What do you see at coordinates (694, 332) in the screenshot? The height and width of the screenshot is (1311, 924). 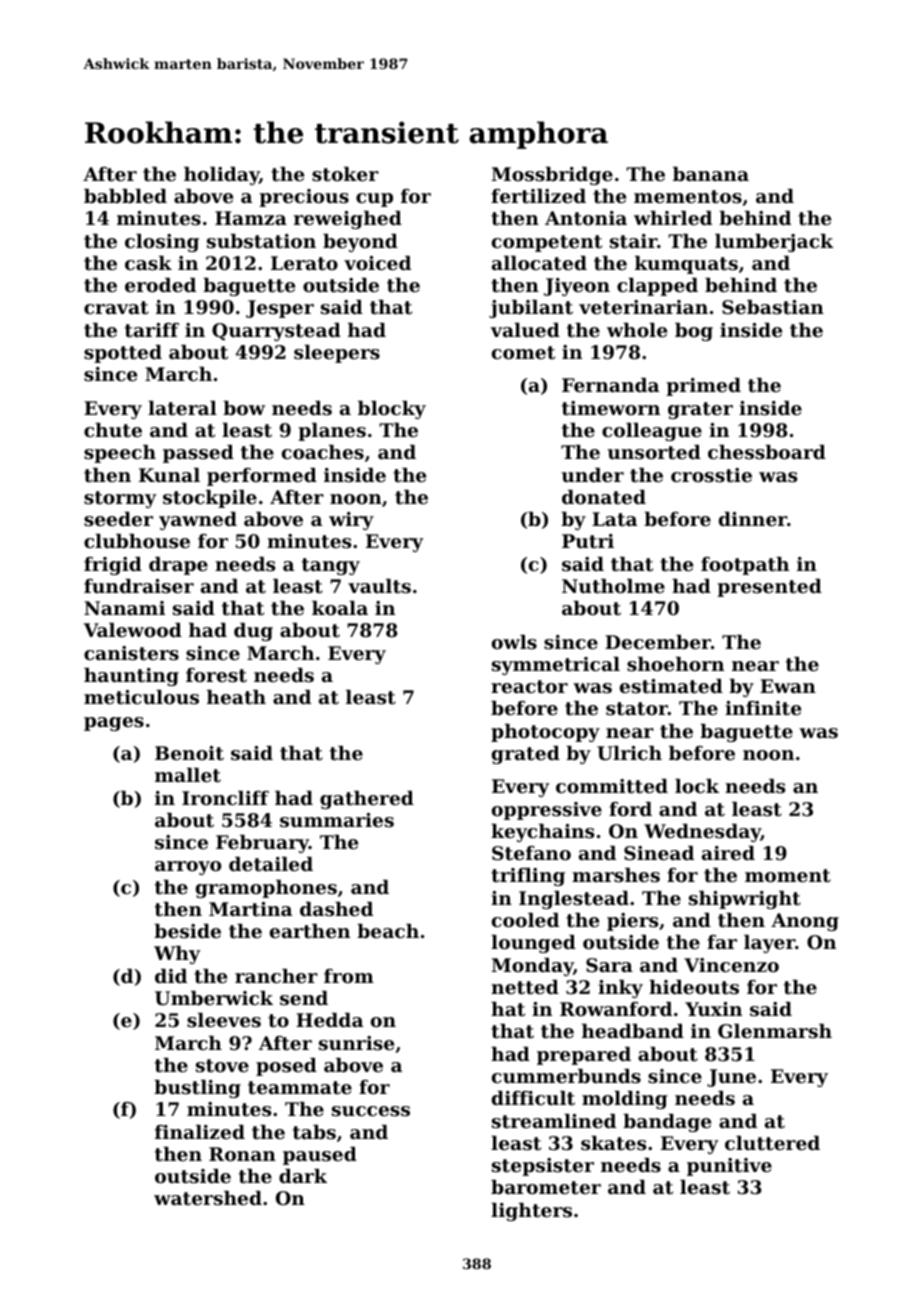 I see `bog` at bounding box center [694, 332].
